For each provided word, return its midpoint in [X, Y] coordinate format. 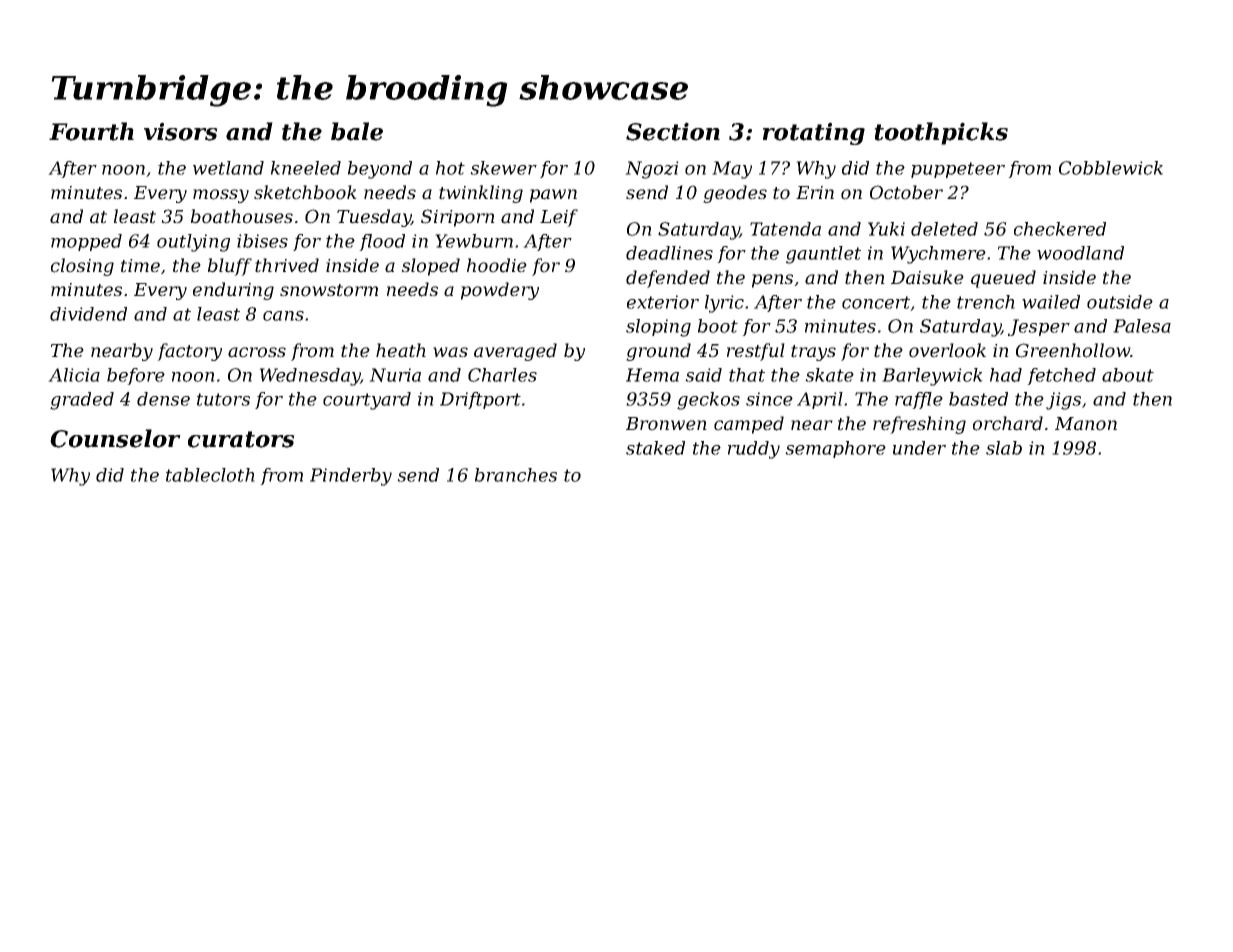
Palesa [1142, 326]
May [732, 170]
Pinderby [351, 477]
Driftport [480, 400]
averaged [515, 352]
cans [283, 316]
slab [1004, 448]
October [906, 192]
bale [357, 131]
